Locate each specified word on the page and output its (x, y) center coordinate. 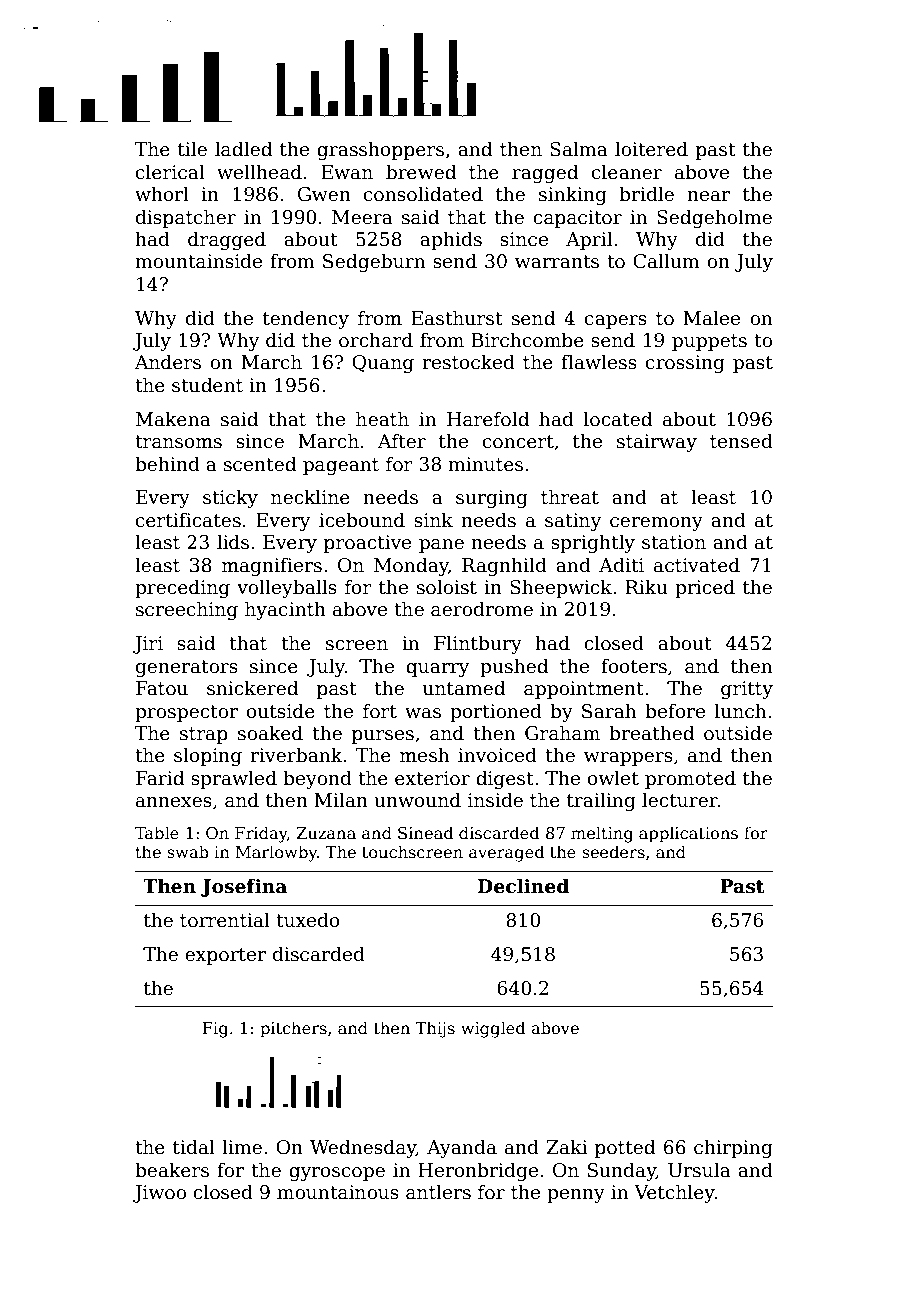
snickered (252, 688)
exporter (225, 956)
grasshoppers (380, 150)
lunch (740, 711)
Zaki (567, 1147)
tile (192, 149)
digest (505, 779)
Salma (579, 149)
